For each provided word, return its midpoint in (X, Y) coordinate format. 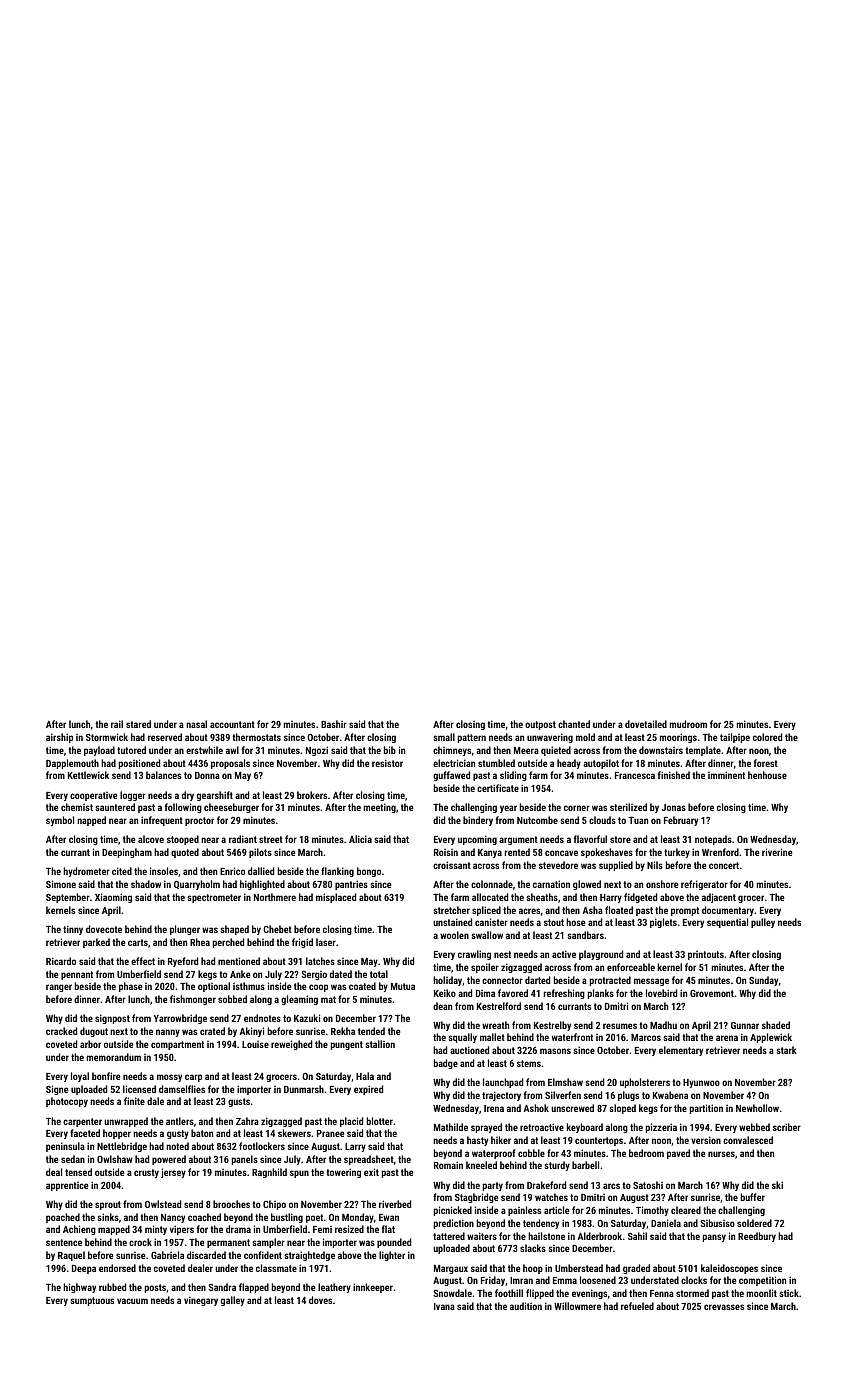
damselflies (182, 1089)
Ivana (444, 1306)
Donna (207, 775)
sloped (622, 1109)
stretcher (451, 910)
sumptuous (92, 1301)
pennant (77, 975)
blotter (380, 1121)
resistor (387, 763)
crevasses (724, 1307)
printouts (706, 955)
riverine (777, 852)
